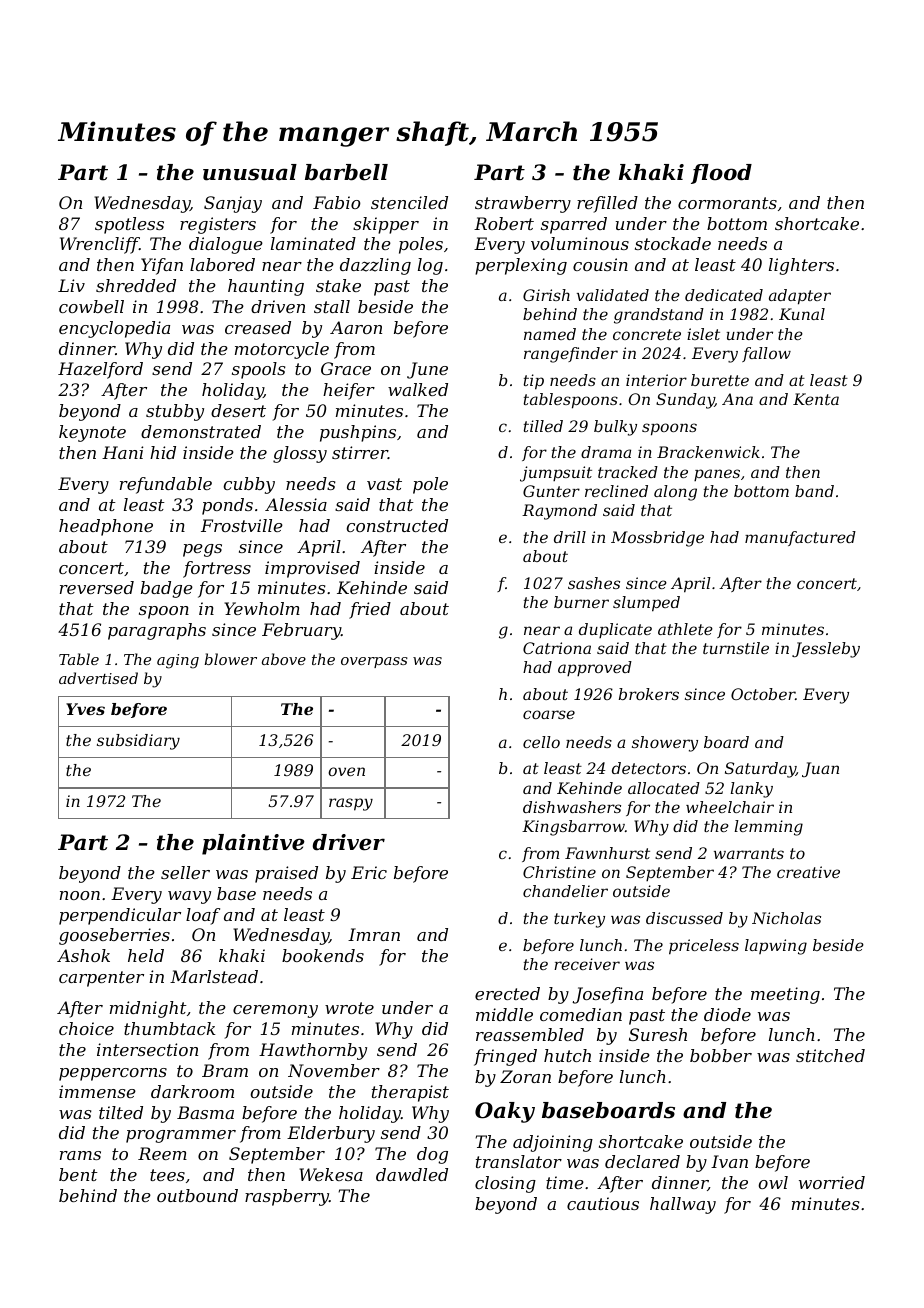 The width and height of the screenshot is (924, 1308). Describe the element at coordinates (351, 804) in the screenshot. I see `raspy` at that location.
